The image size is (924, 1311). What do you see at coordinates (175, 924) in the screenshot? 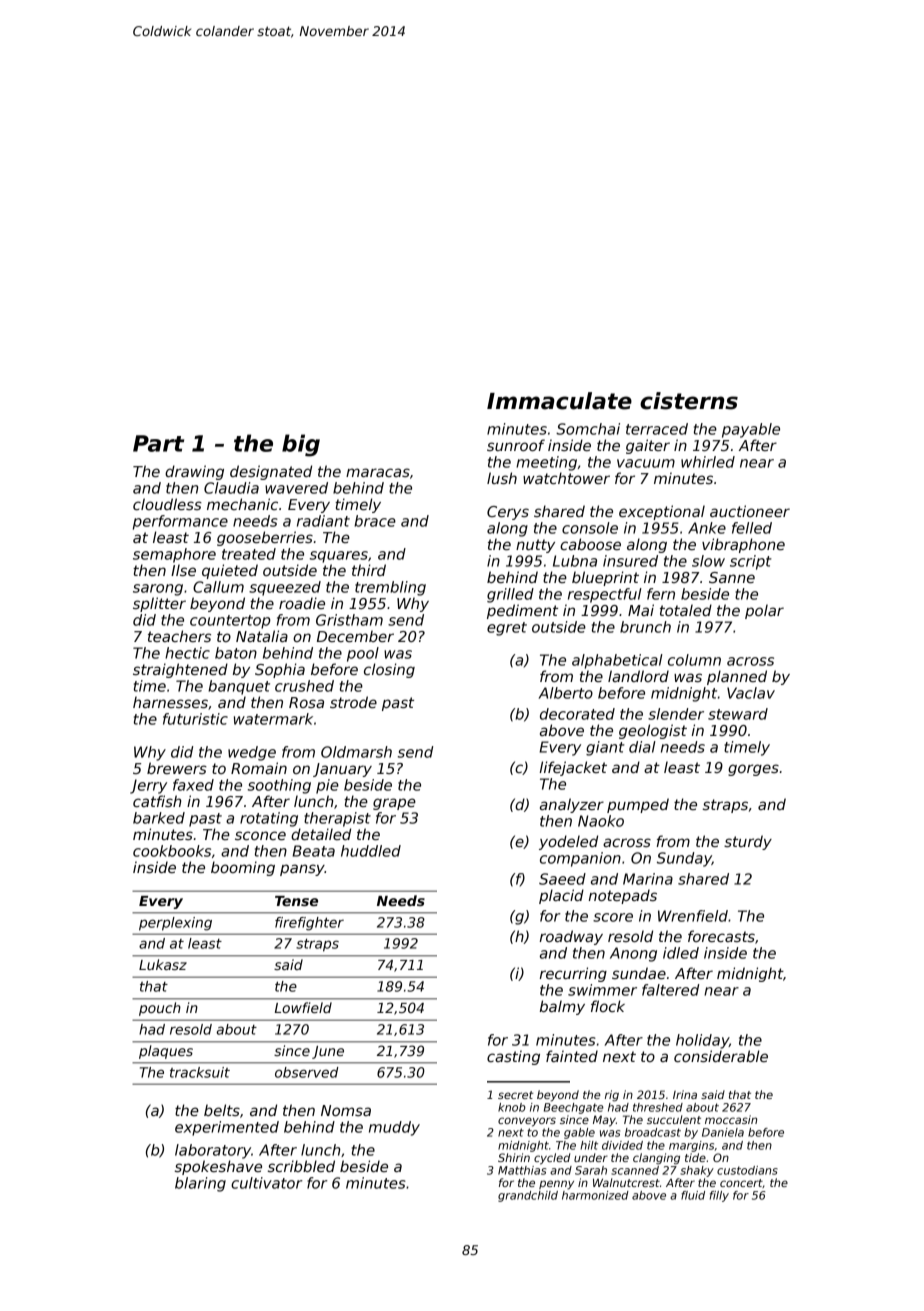
I see `perplexing` at bounding box center [175, 924].
